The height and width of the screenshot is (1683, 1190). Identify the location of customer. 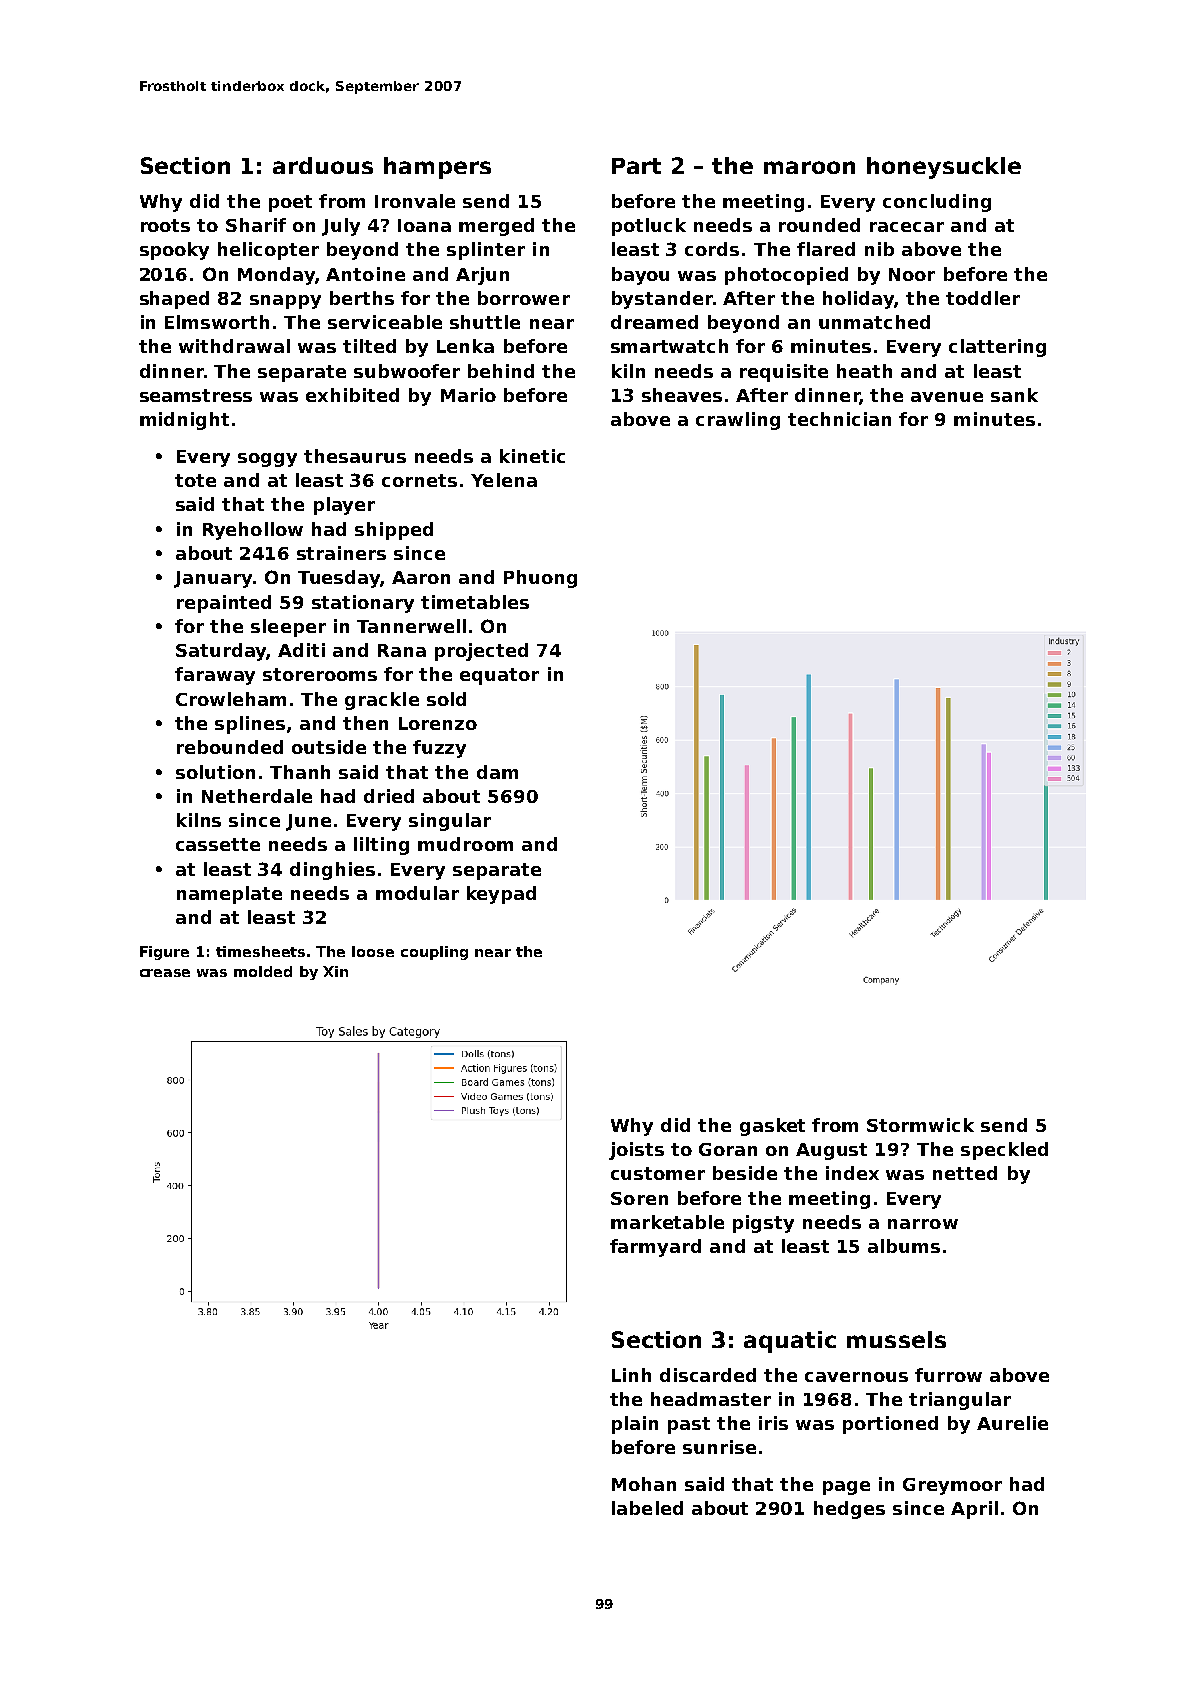
(658, 1173).
